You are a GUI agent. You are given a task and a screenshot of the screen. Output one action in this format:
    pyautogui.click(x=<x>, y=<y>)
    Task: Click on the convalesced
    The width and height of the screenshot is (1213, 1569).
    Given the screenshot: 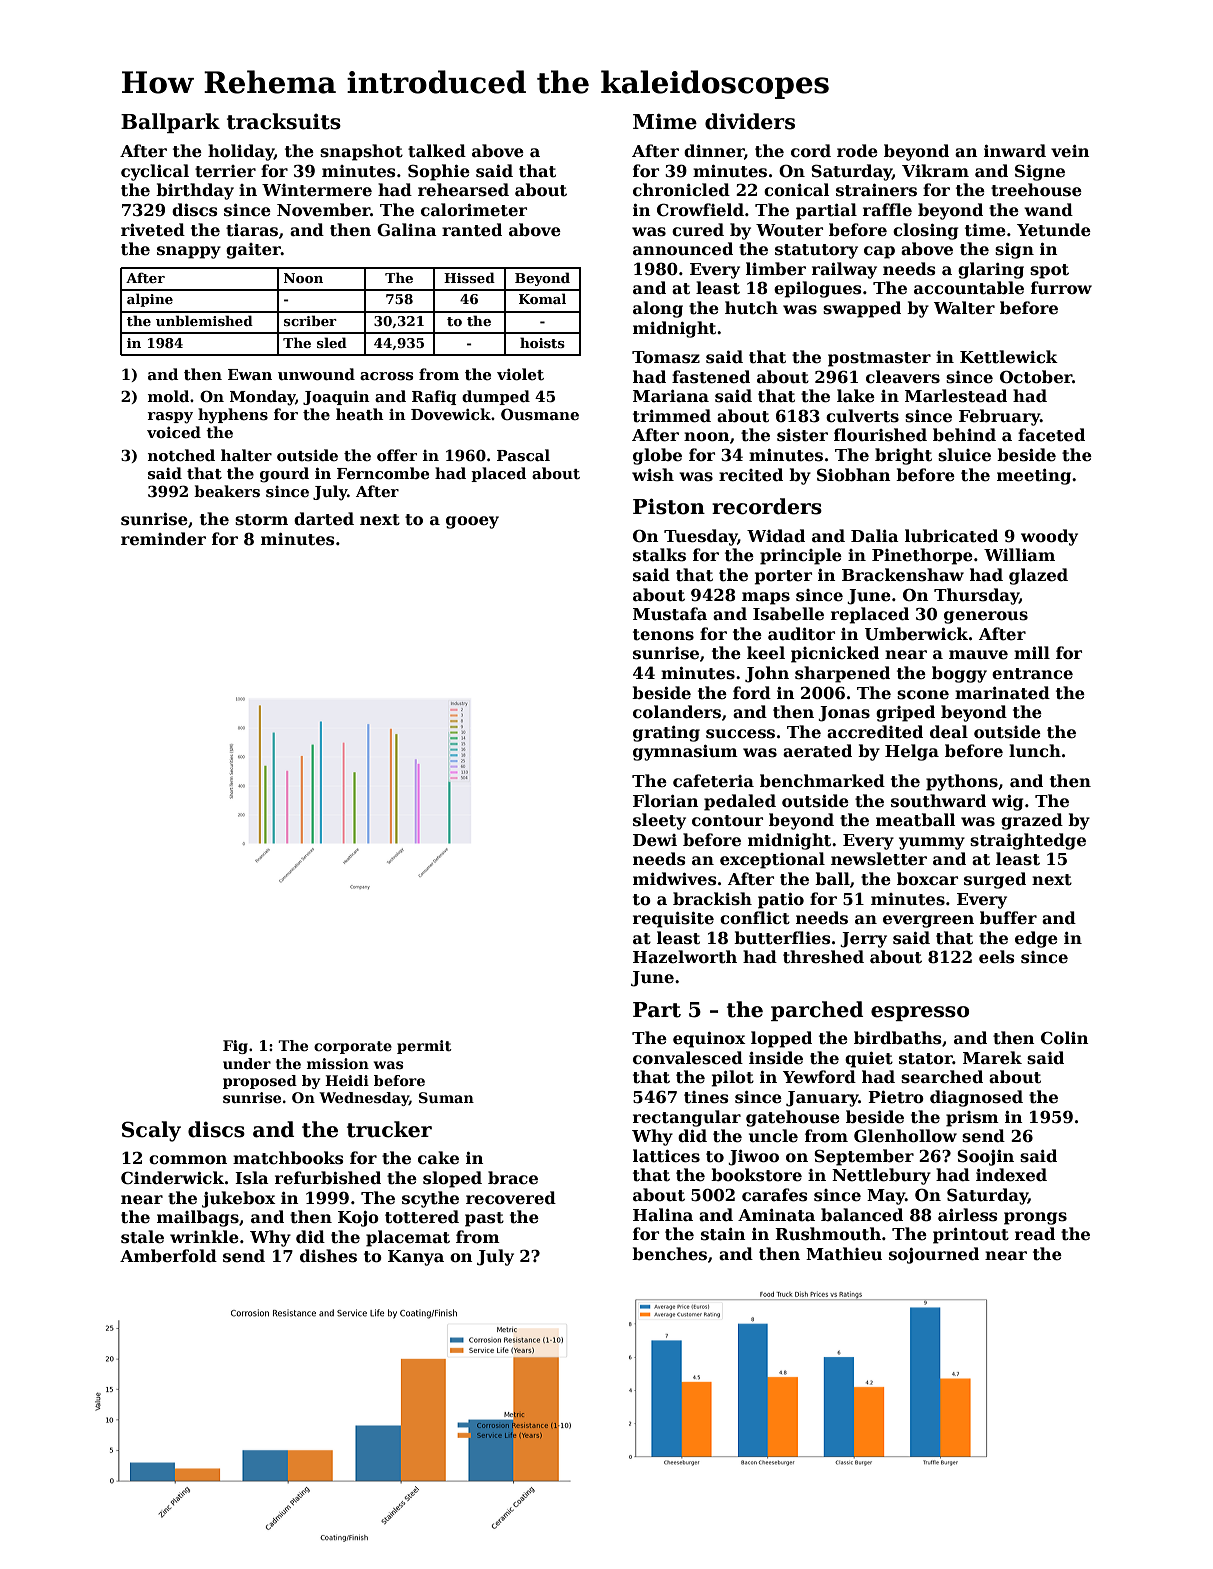 What is the action you would take?
    pyautogui.click(x=688, y=1058)
